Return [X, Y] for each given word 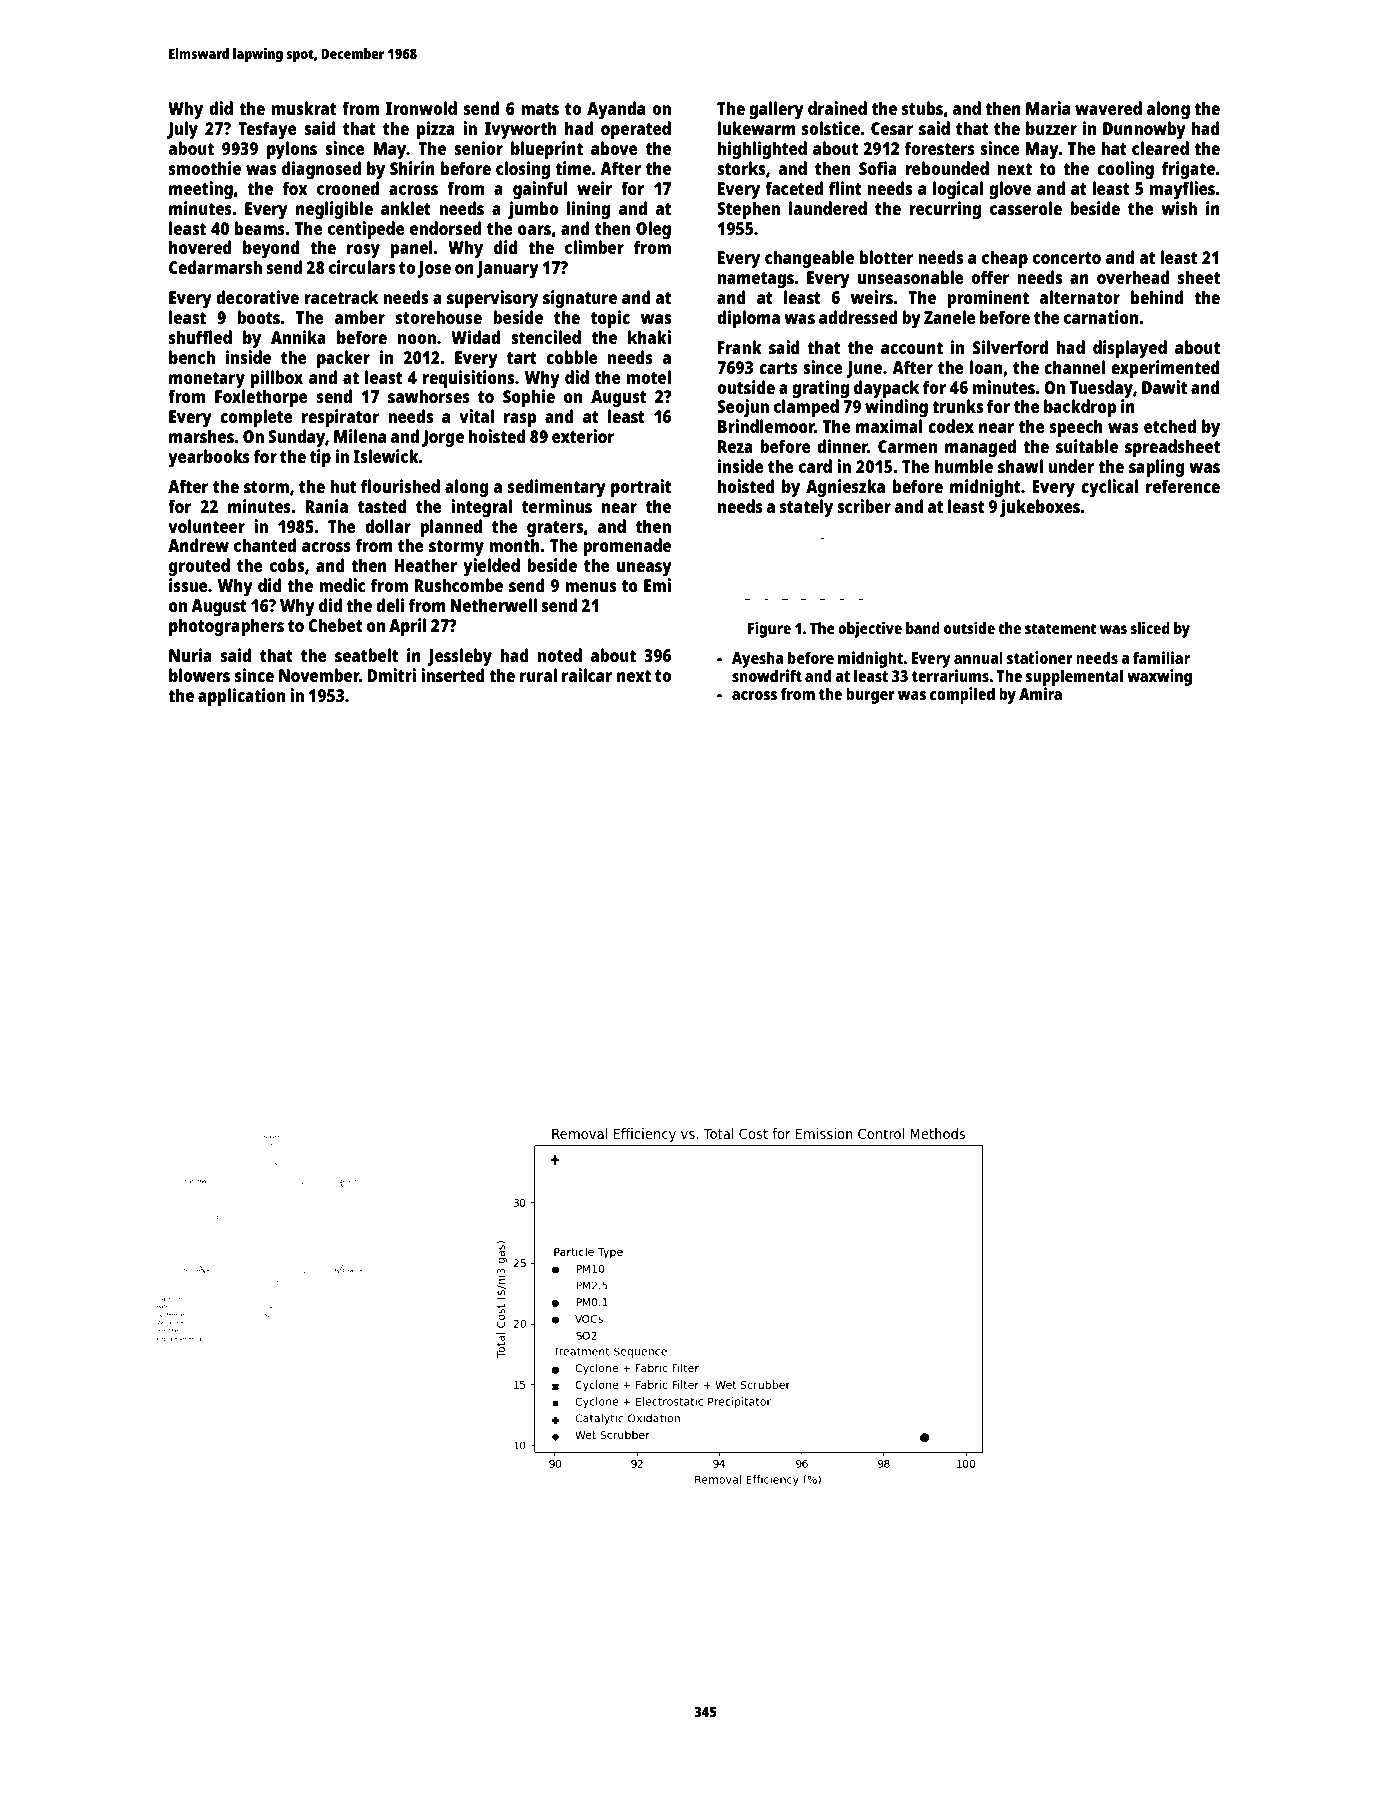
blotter [887, 257]
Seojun [743, 408]
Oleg [653, 230]
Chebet [335, 625]
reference [1183, 486]
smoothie [205, 168]
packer [343, 359]
